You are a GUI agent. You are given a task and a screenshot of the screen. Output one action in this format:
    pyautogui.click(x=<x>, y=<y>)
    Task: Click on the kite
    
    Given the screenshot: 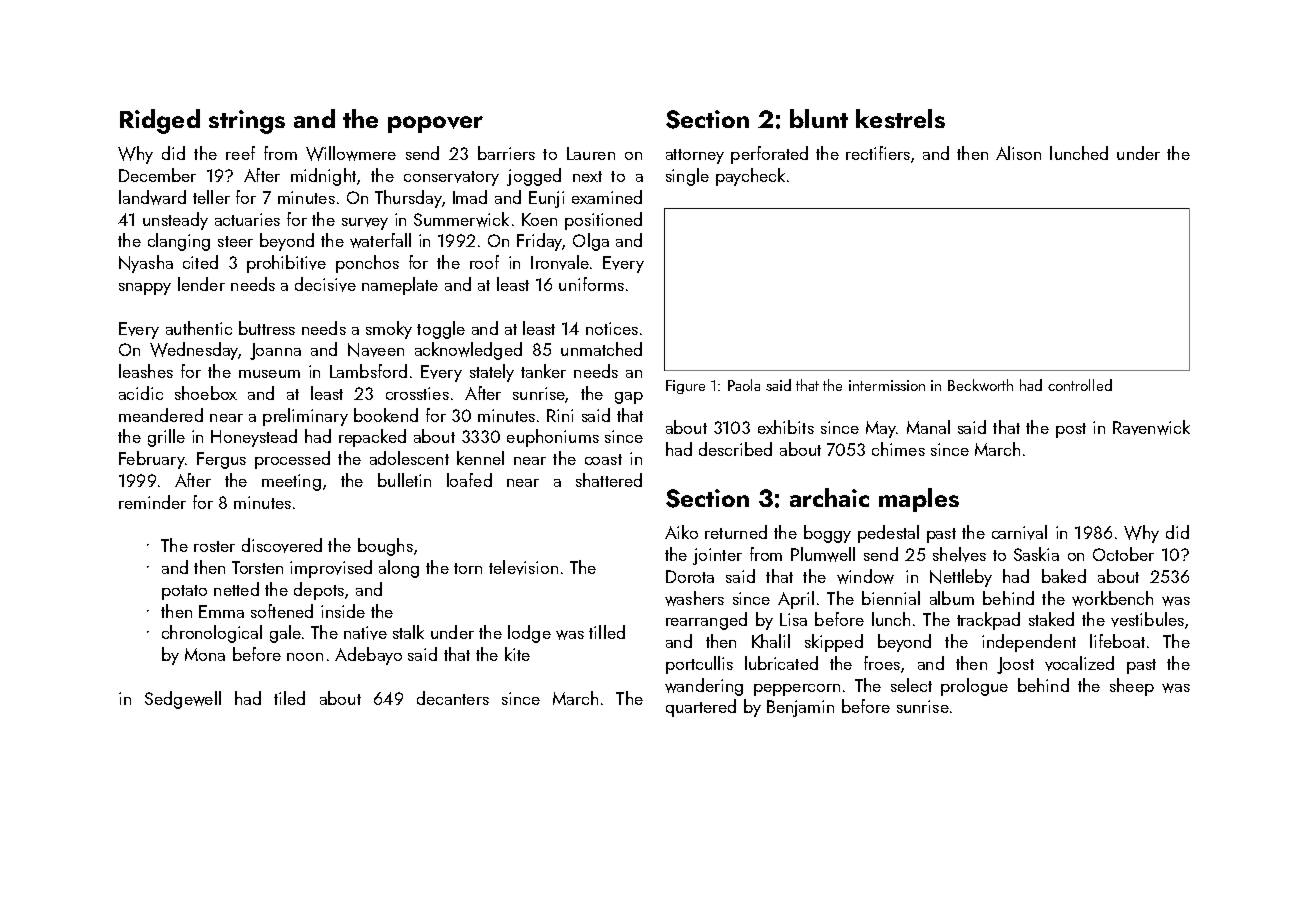 What is the action you would take?
    pyautogui.click(x=517, y=654)
